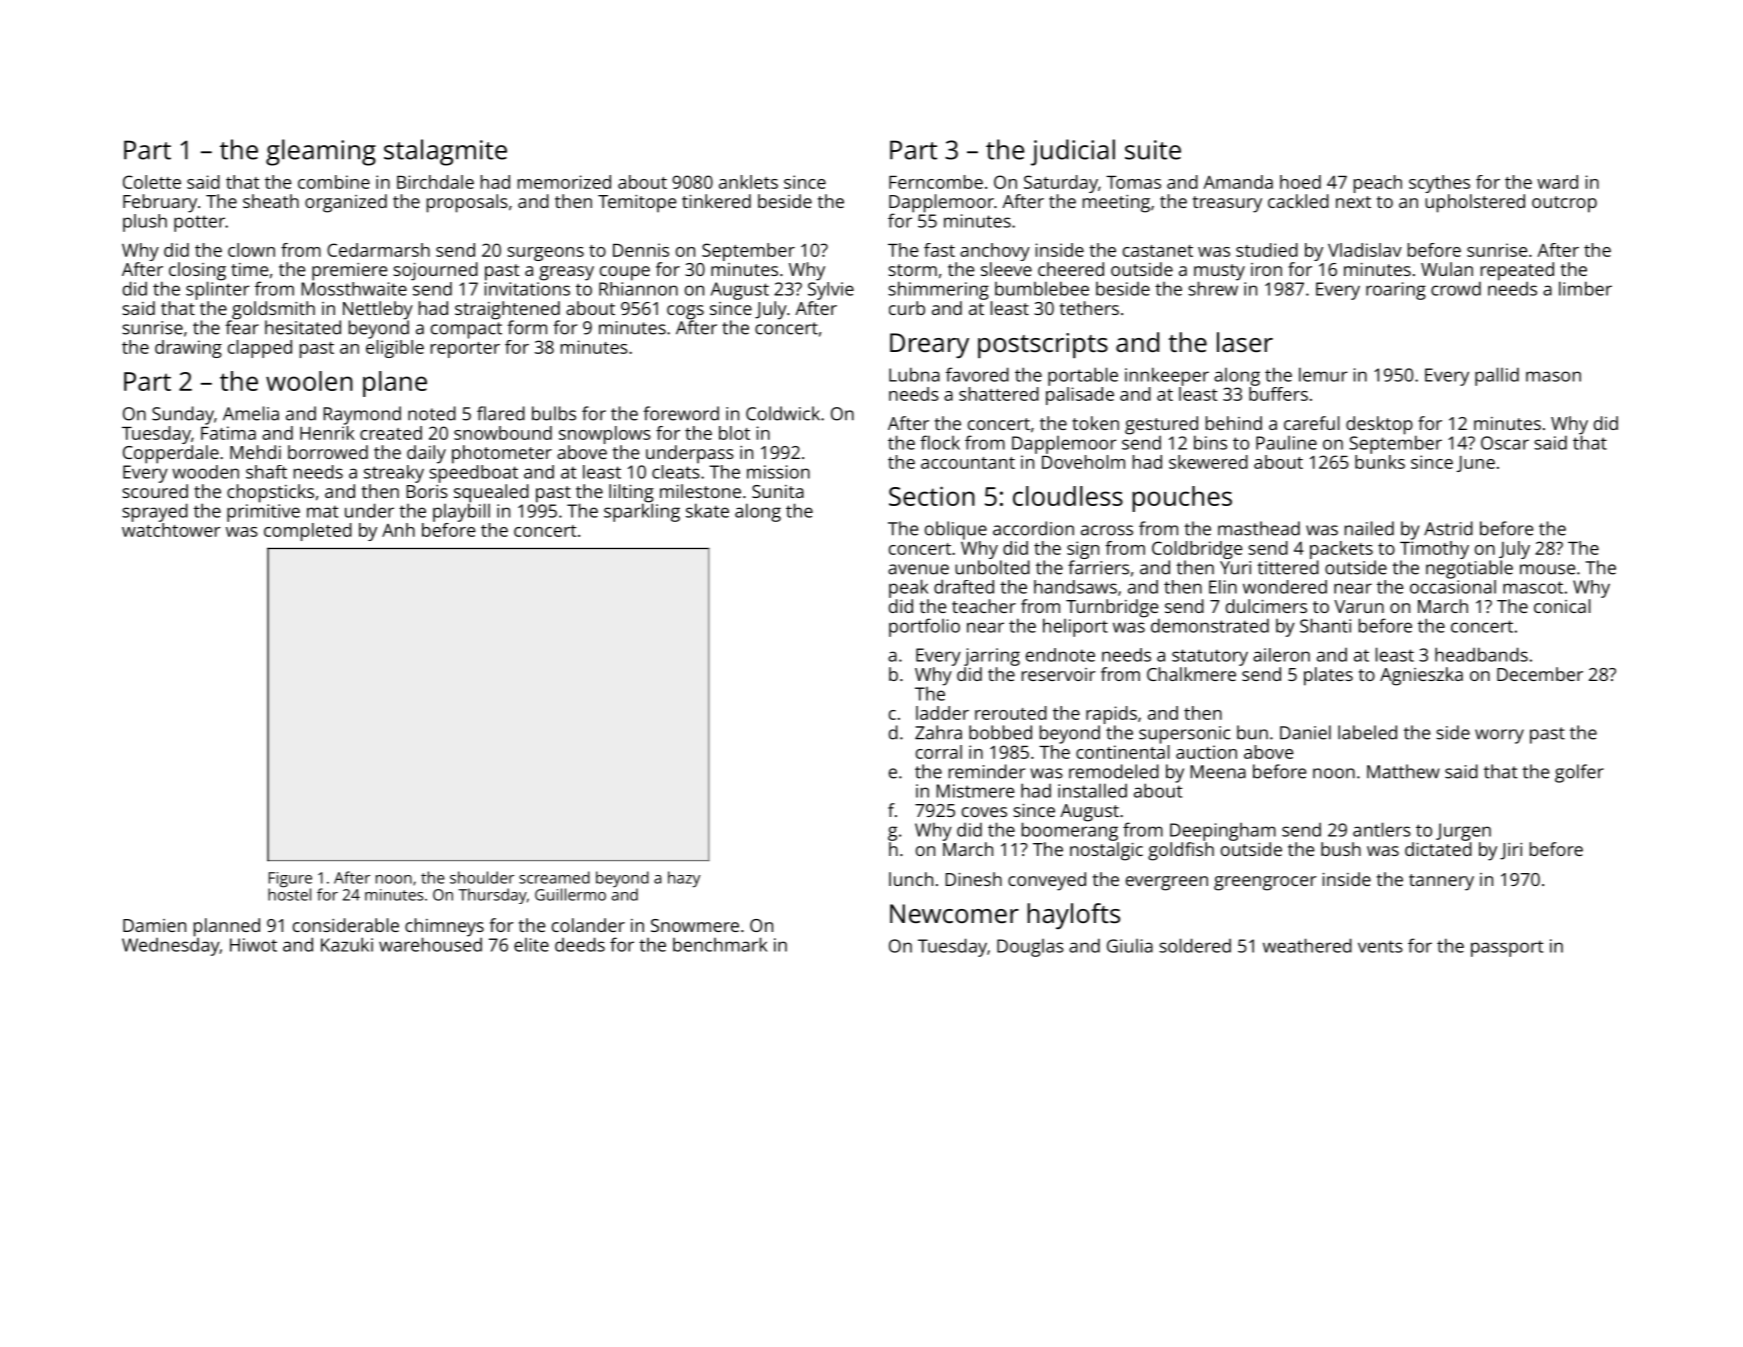  I want to click on Thursday, so click(492, 896).
